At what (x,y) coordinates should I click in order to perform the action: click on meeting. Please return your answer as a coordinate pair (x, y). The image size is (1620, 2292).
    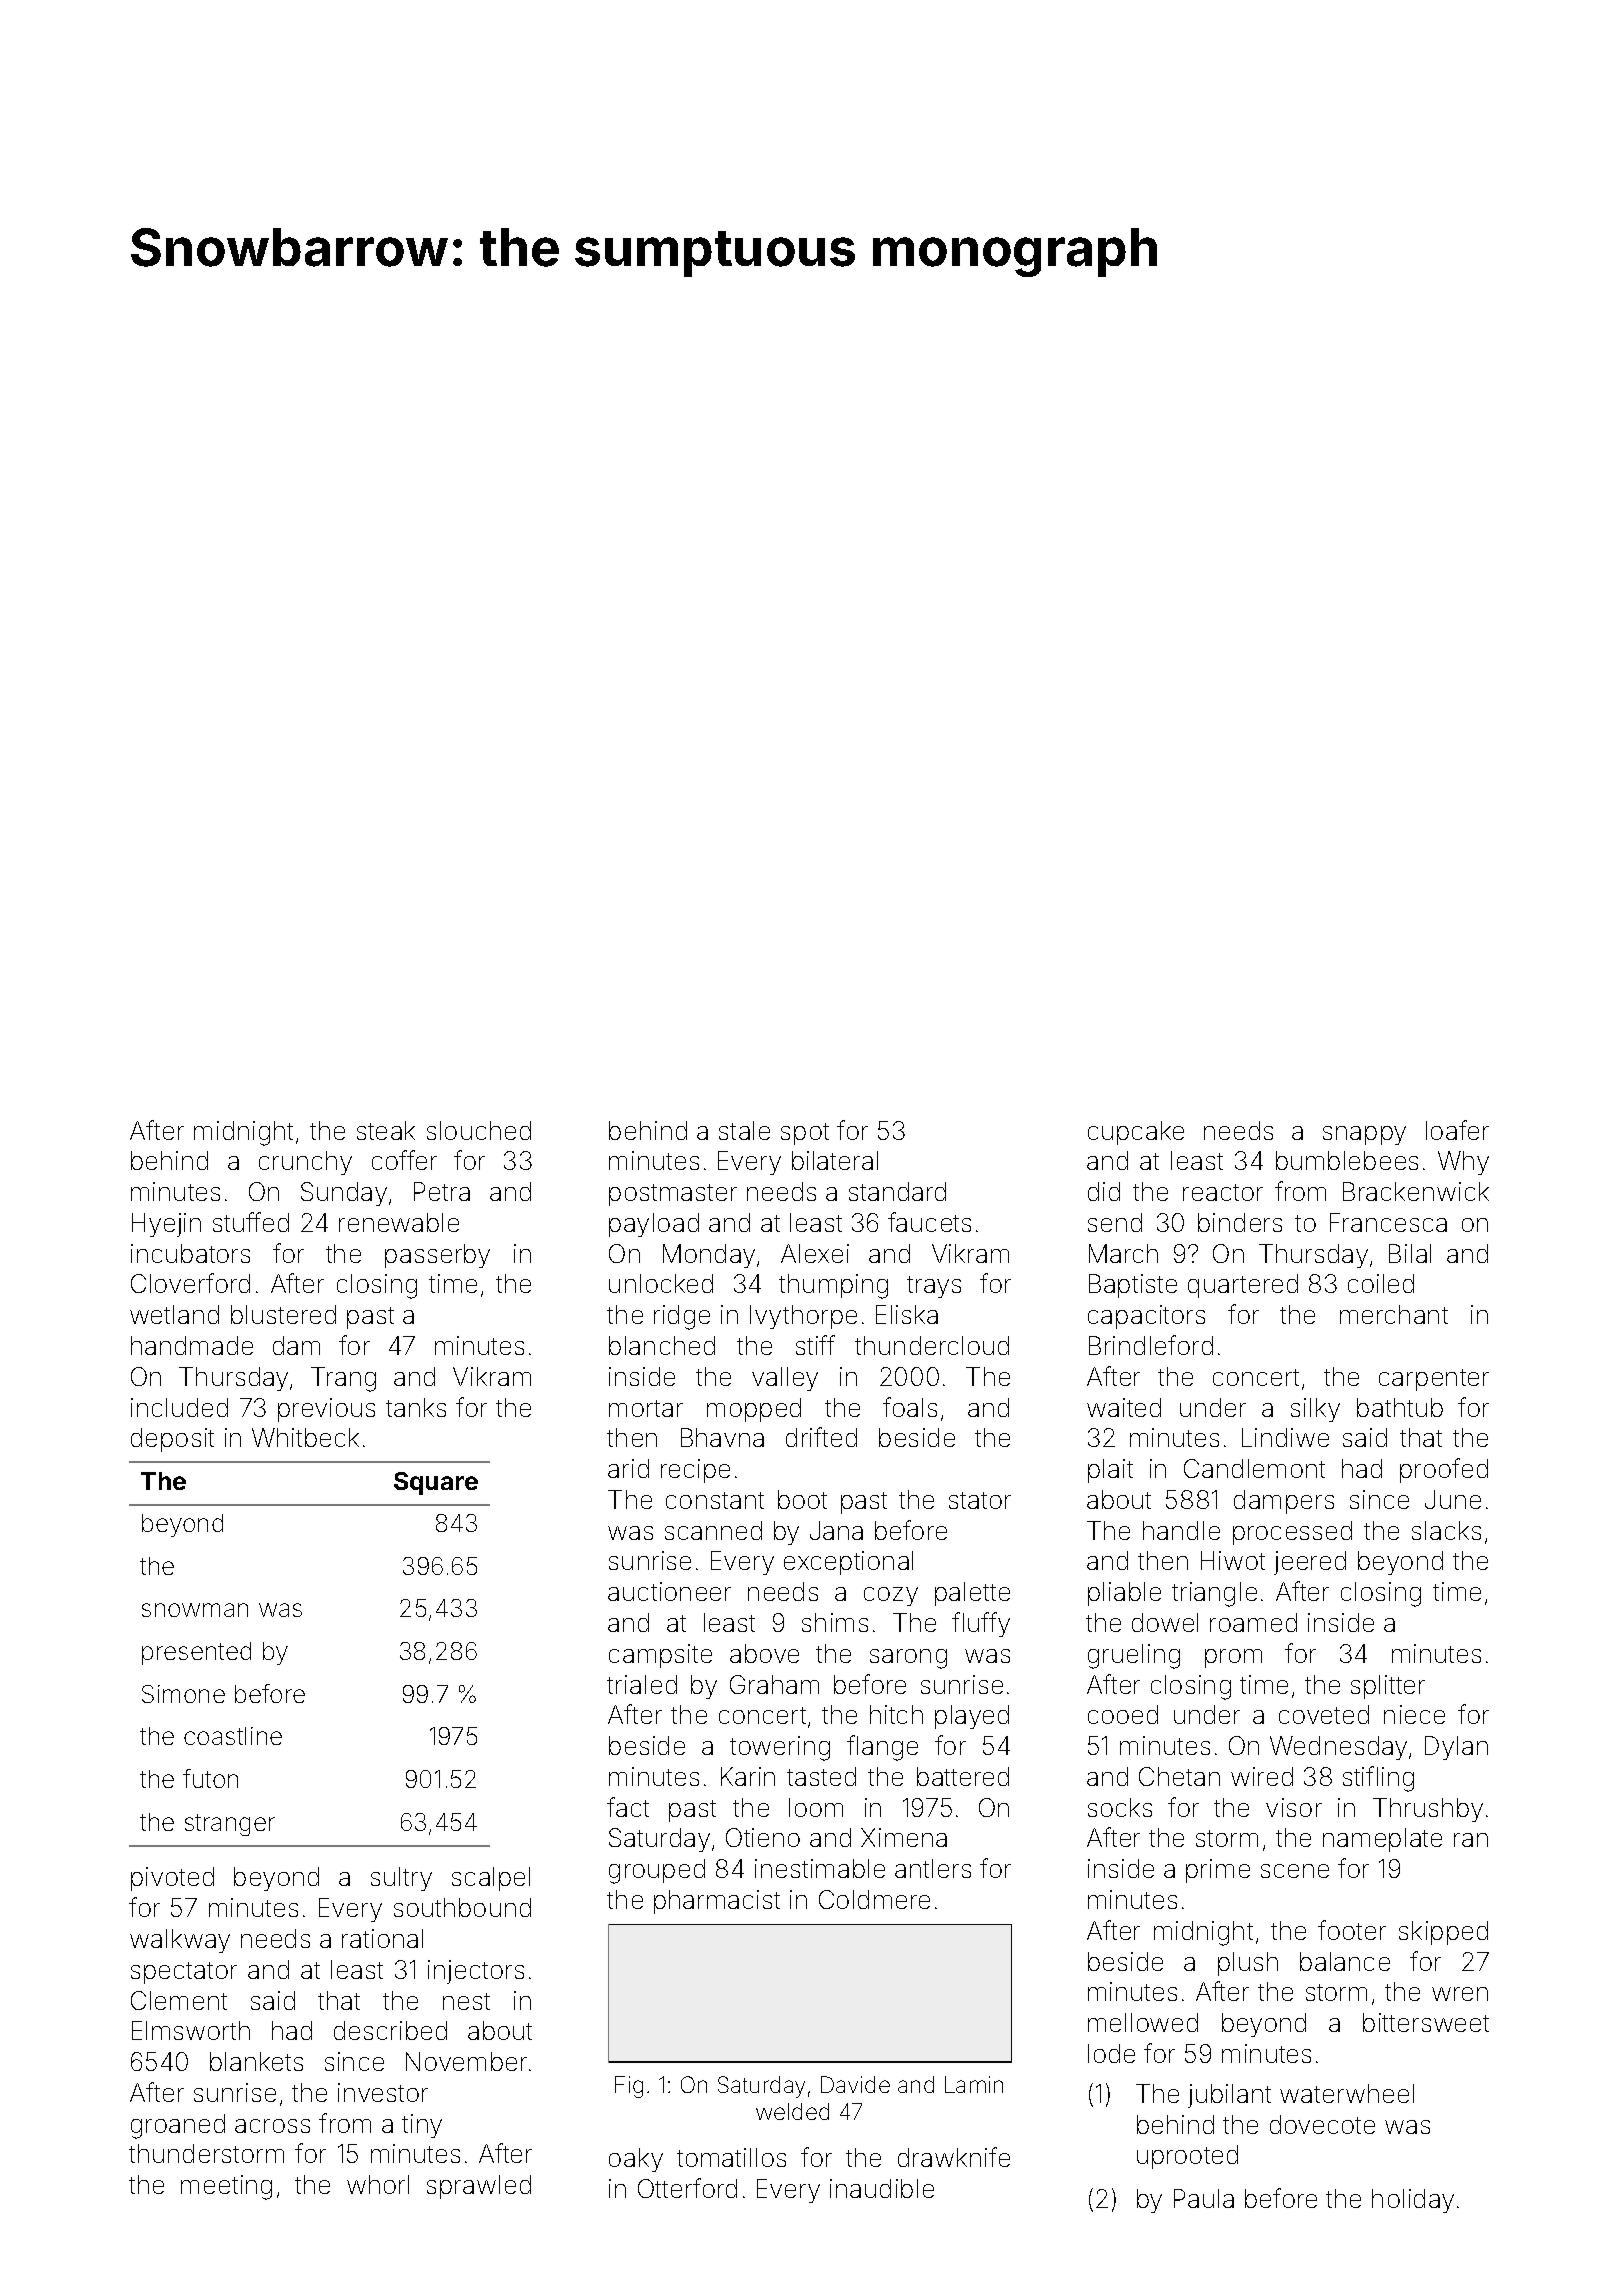
    Looking at the image, I should click on (226, 2187).
